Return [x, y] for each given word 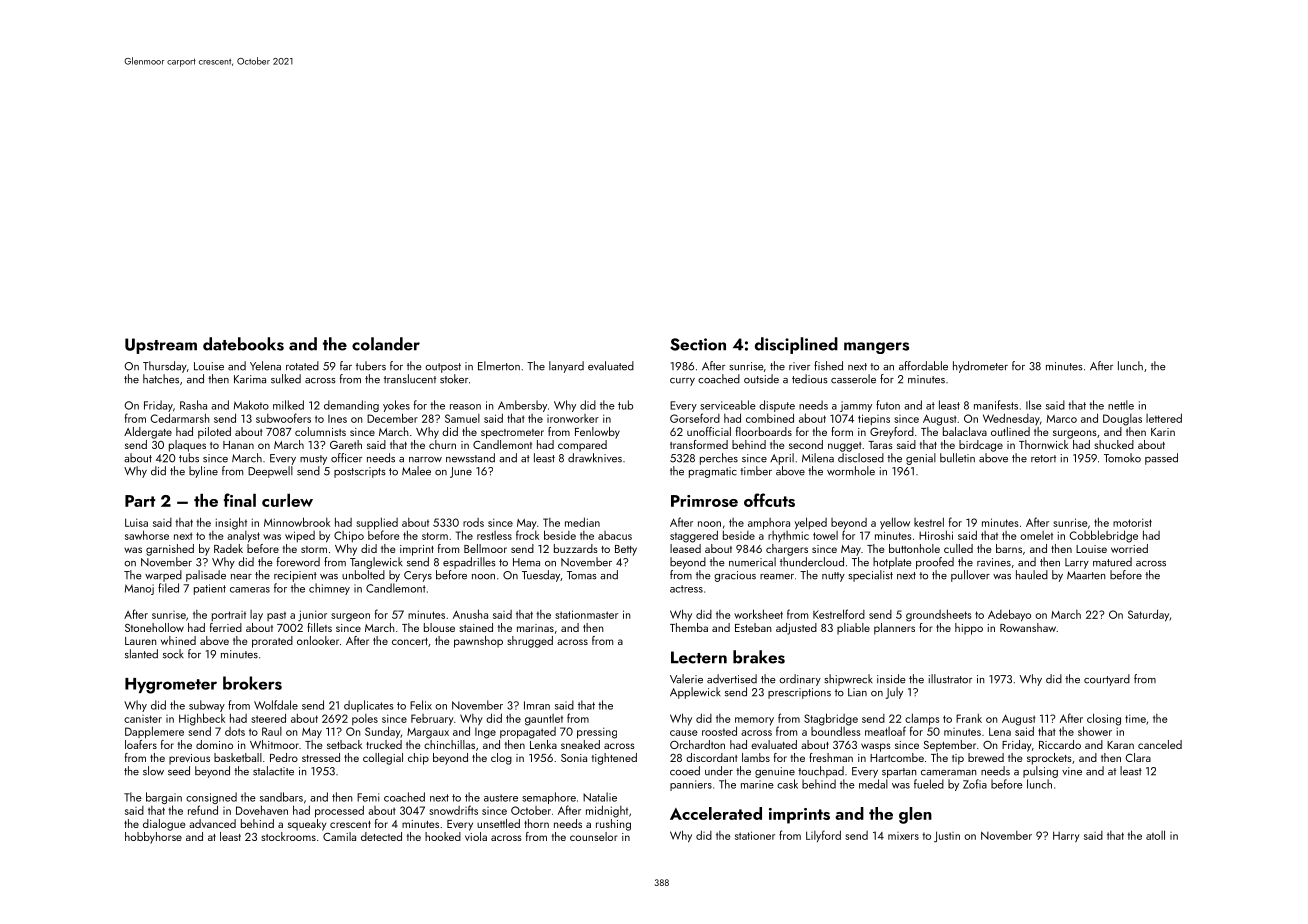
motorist [1132, 522]
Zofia [975, 784]
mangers [876, 348]
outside [761, 379]
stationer [755, 835]
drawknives [595, 458]
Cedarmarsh [180, 418]
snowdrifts [453, 810]
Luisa [136, 522]
